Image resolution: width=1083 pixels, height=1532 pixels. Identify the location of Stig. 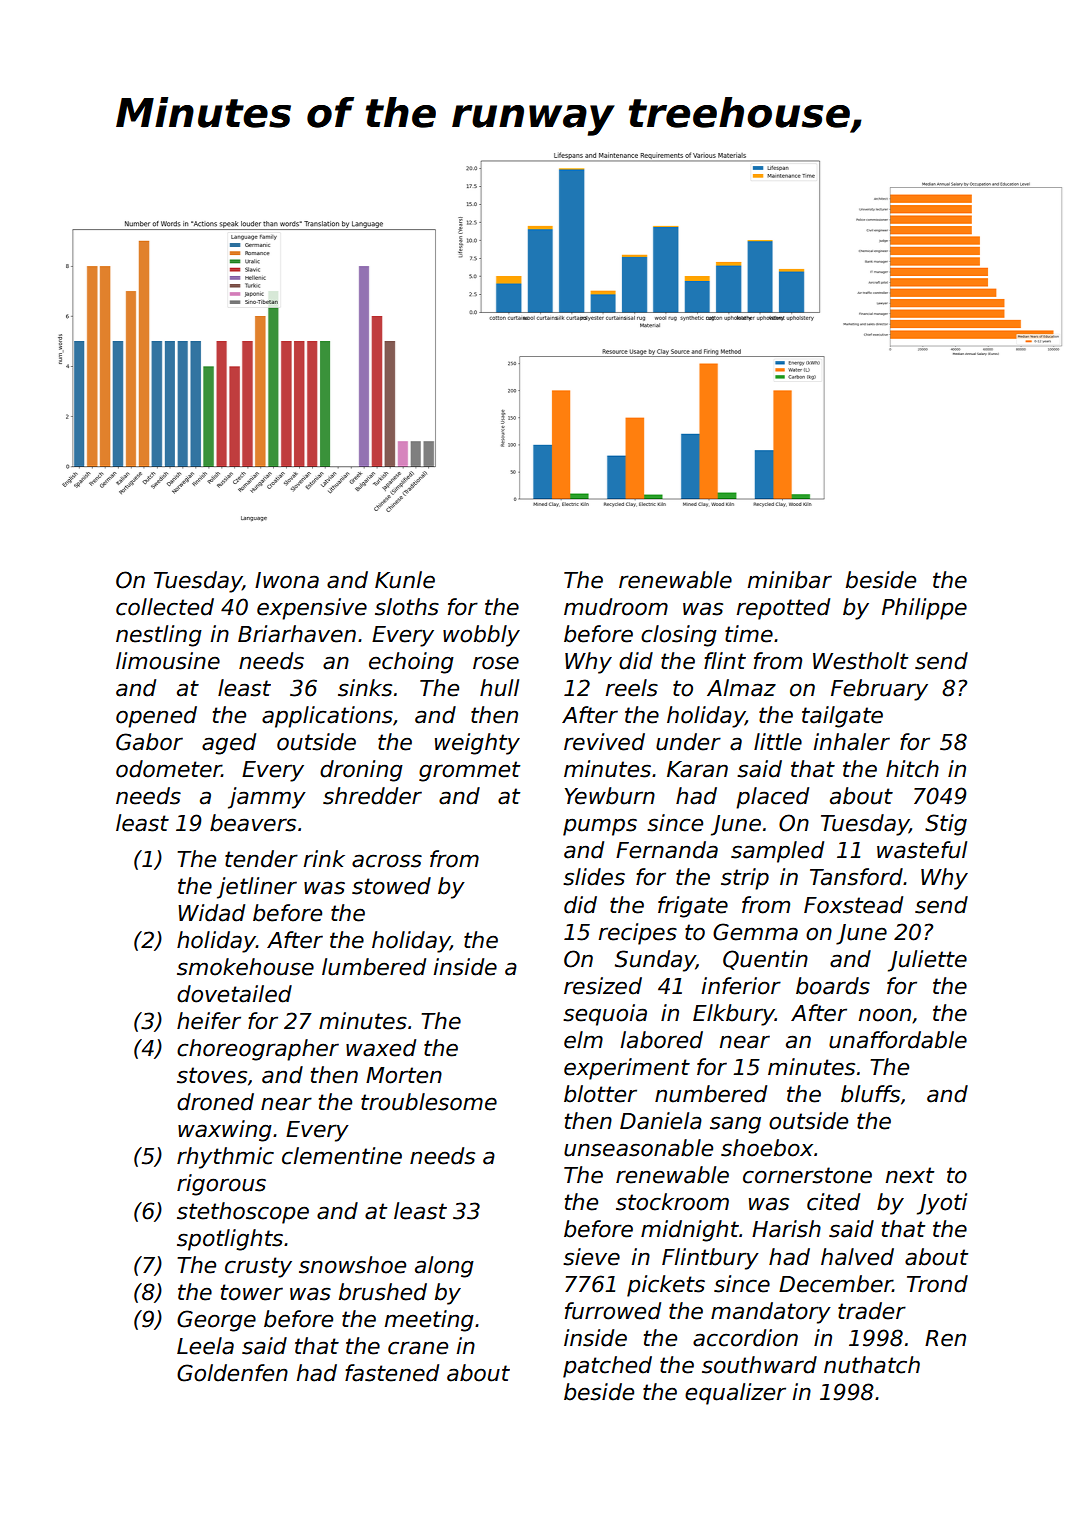
(946, 825).
